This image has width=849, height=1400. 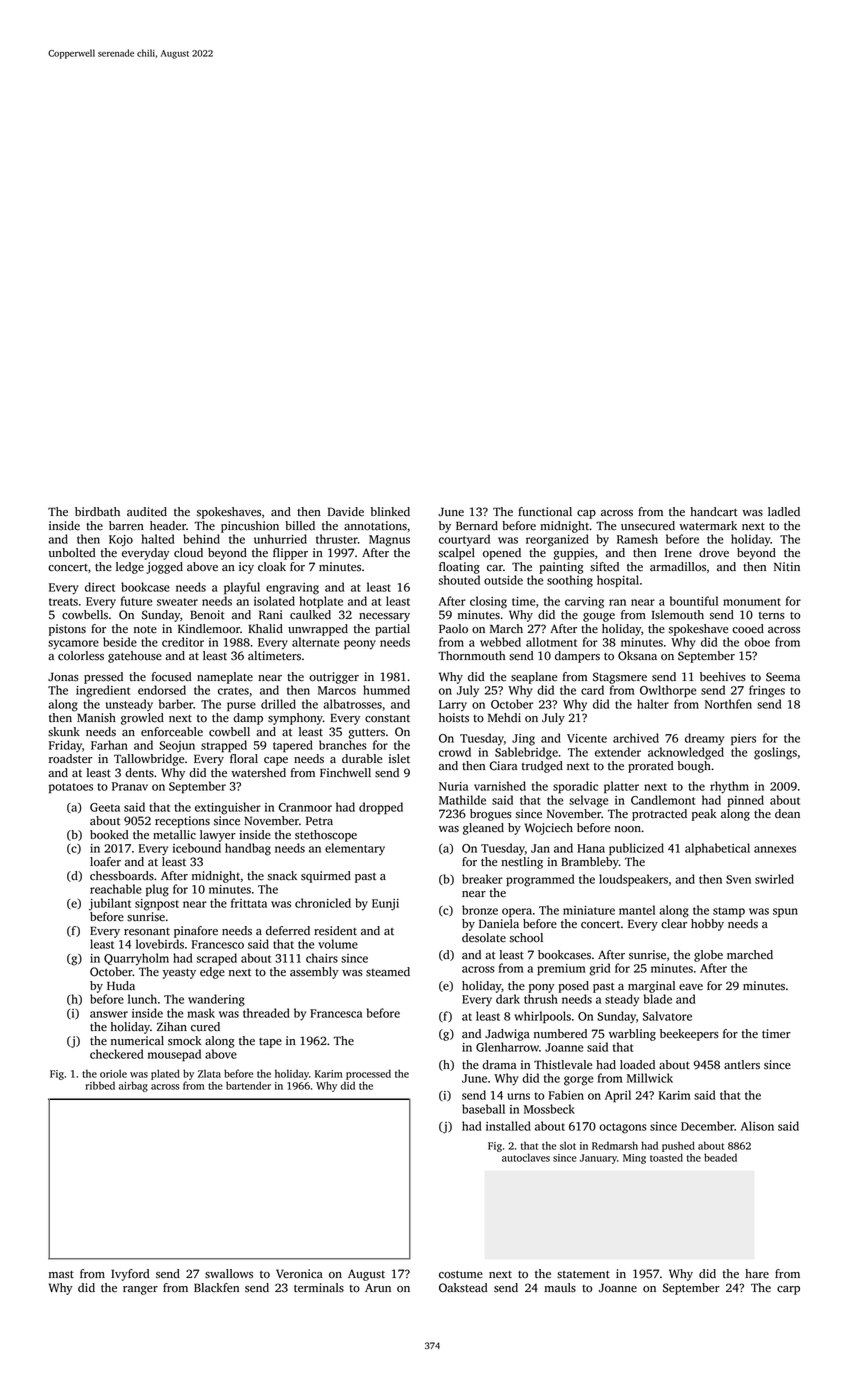 I want to click on Seema, so click(x=783, y=677).
